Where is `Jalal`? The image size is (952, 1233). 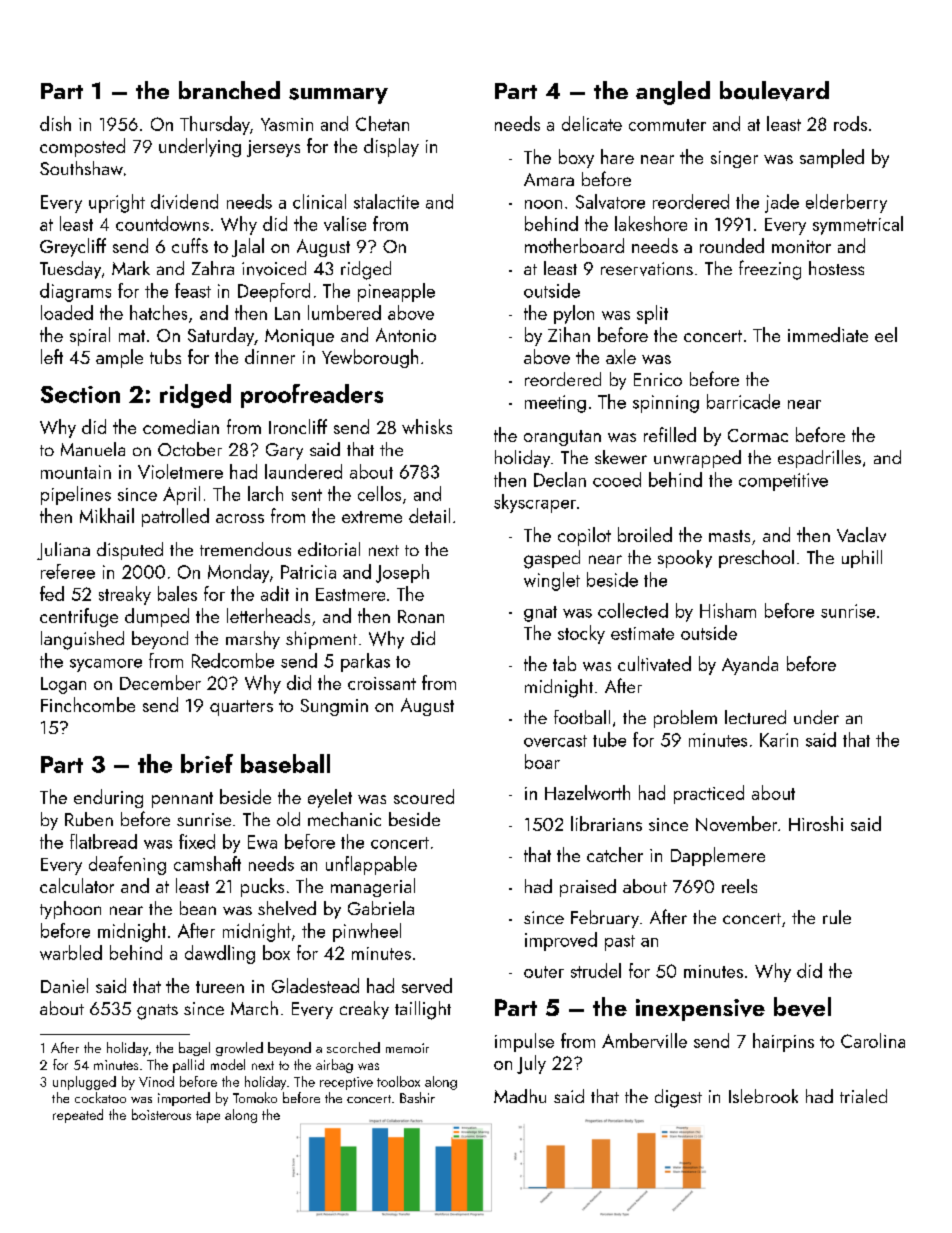
Jalal is located at coordinates (248, 247).
